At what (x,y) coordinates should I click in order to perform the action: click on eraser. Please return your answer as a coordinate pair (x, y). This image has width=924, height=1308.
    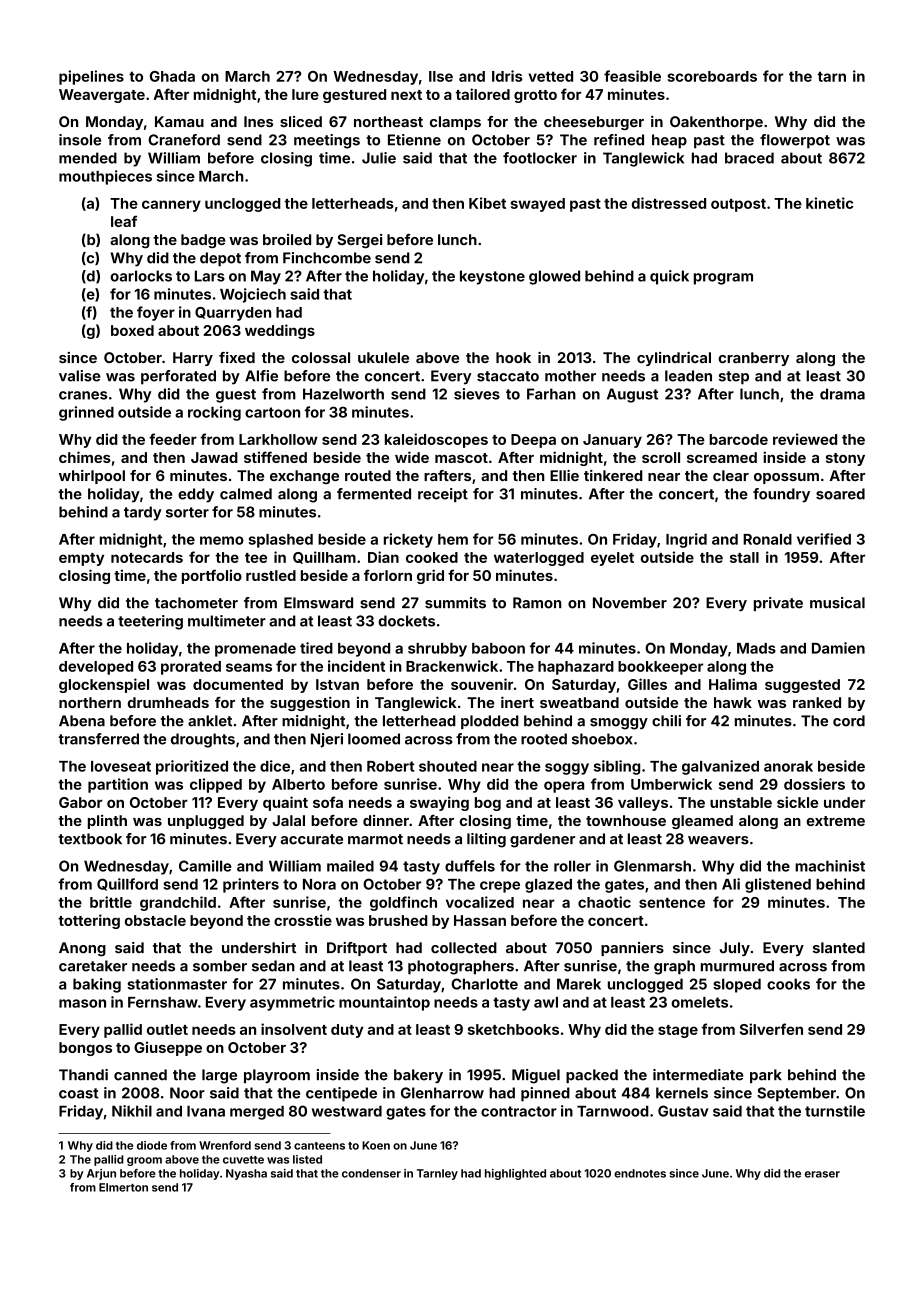
    Looking at the image, I should click on (822, 1174).
